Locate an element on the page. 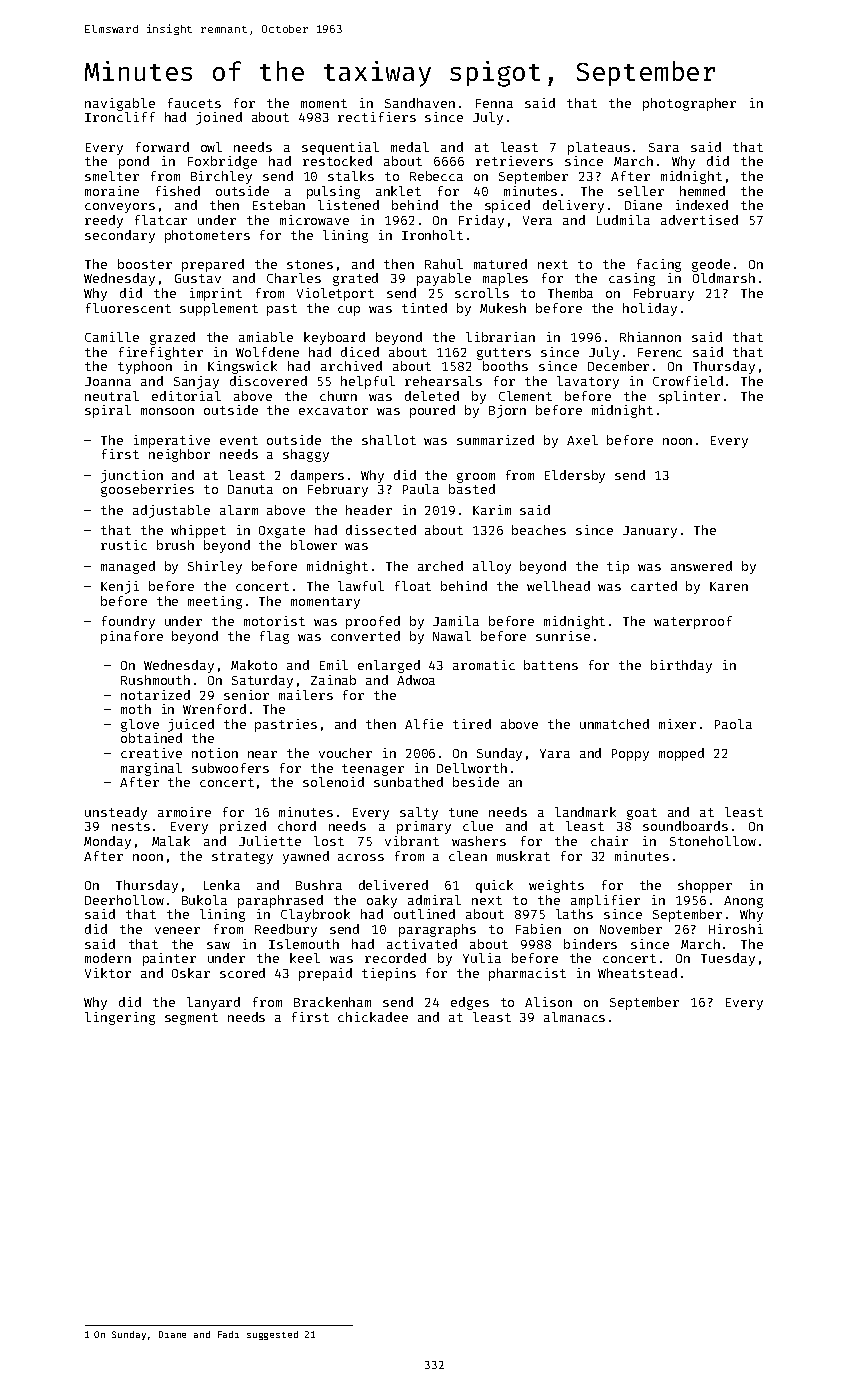 Image resolution: width=849 pixels, height=1400 pixels. pharmacist is located at coordinates (527, 974).
